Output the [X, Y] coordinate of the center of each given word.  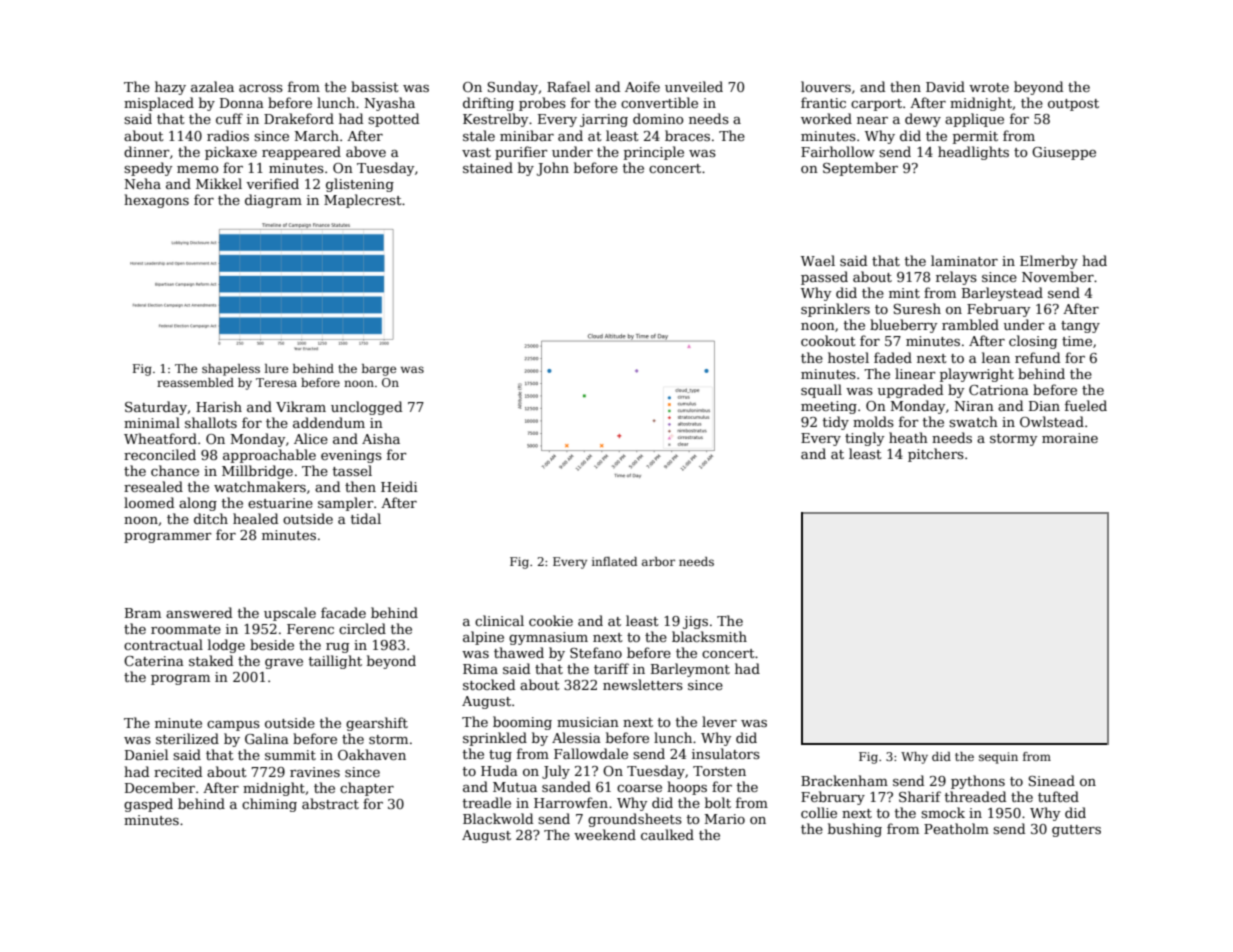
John [553, 169]
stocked [489, 684]
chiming [269, 805]
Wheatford [160, 438]
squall [821, 391]
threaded [975, 796]
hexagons [156, 201]
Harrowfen [571, 802]
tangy [1080, 327]
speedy [148, 169]
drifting [488, 104]
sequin [998, 758]
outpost [1073, 105]
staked [211, 660]
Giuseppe [1064, 153]
